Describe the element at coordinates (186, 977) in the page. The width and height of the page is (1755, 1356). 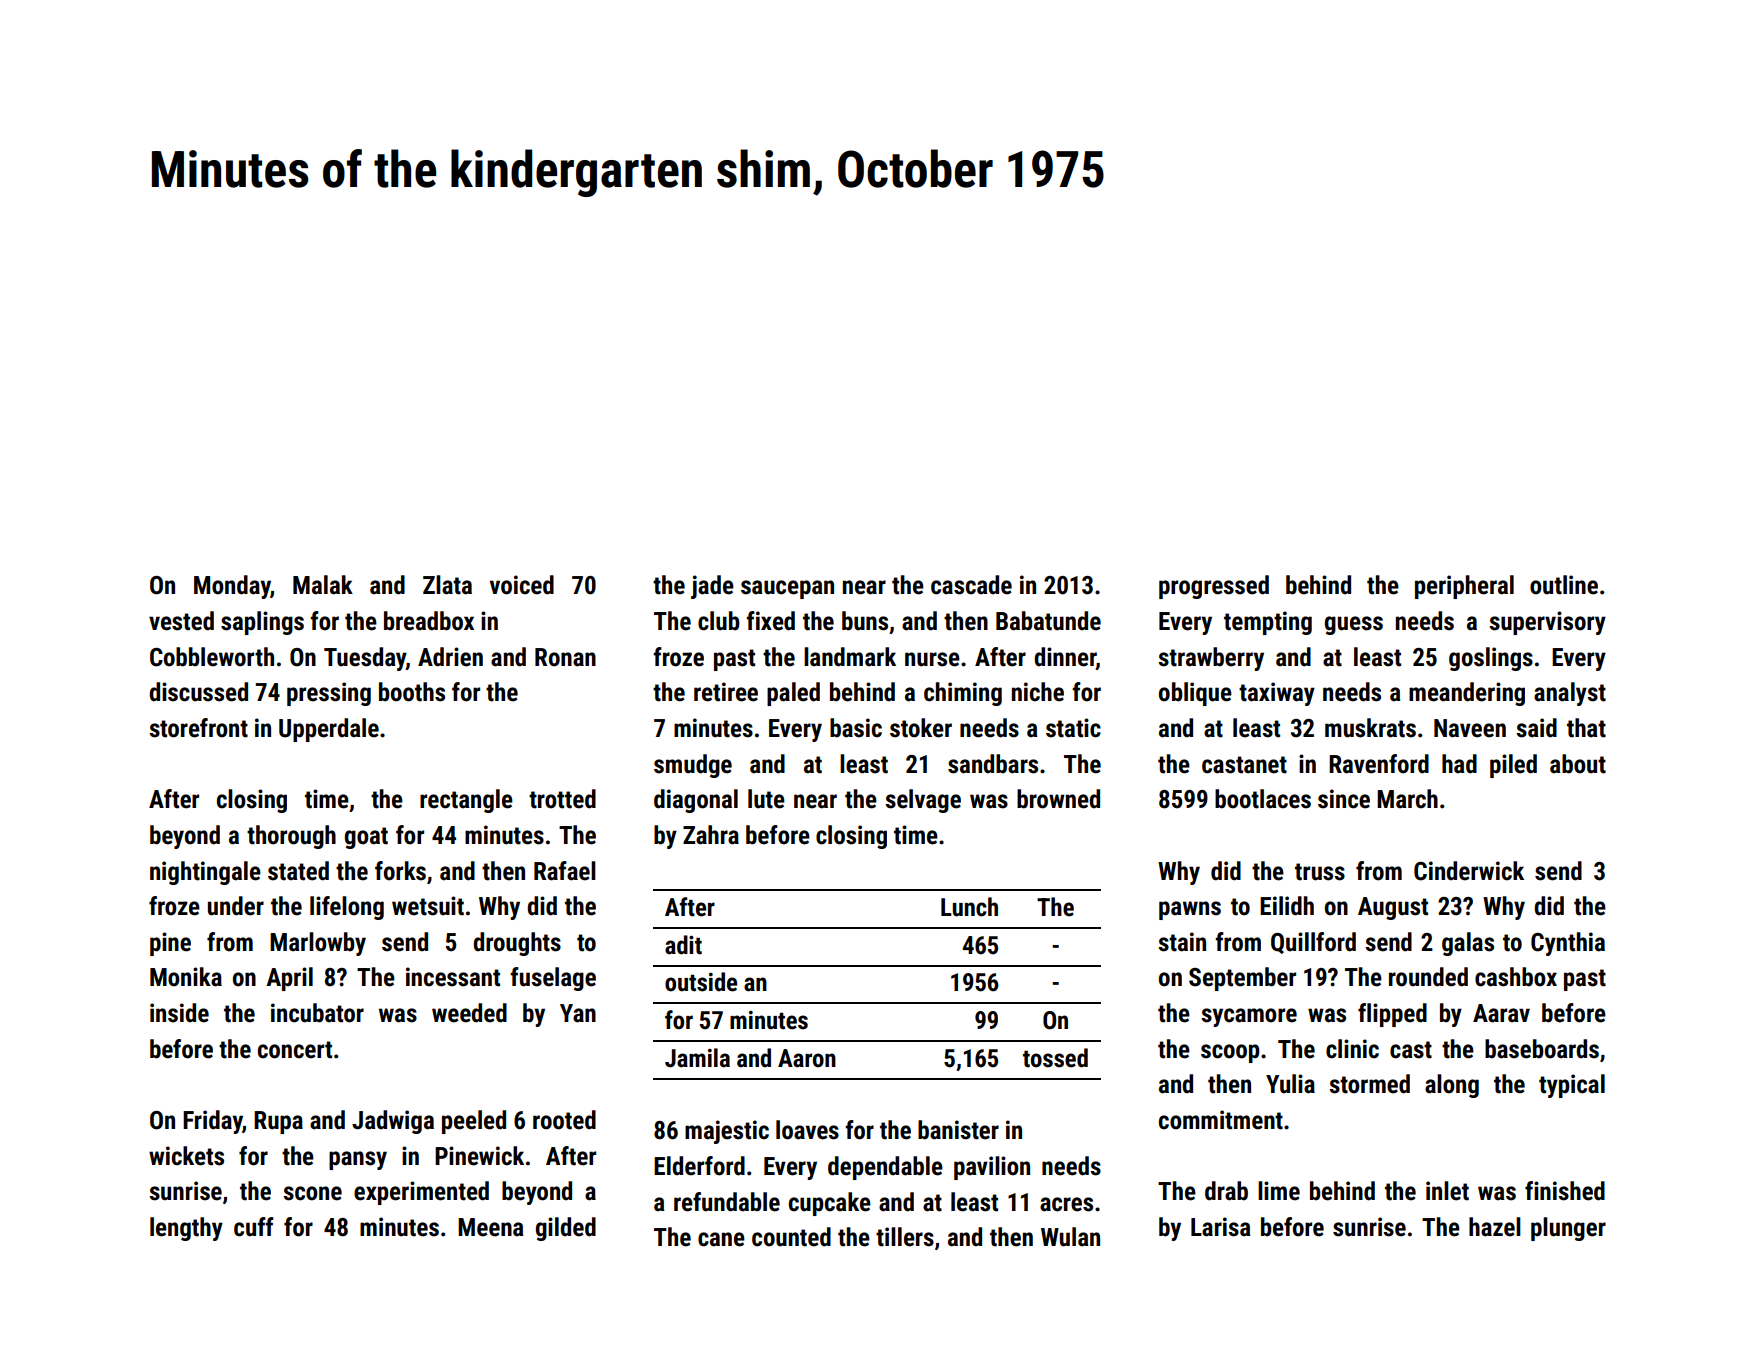
I see `Monika` at that location.
